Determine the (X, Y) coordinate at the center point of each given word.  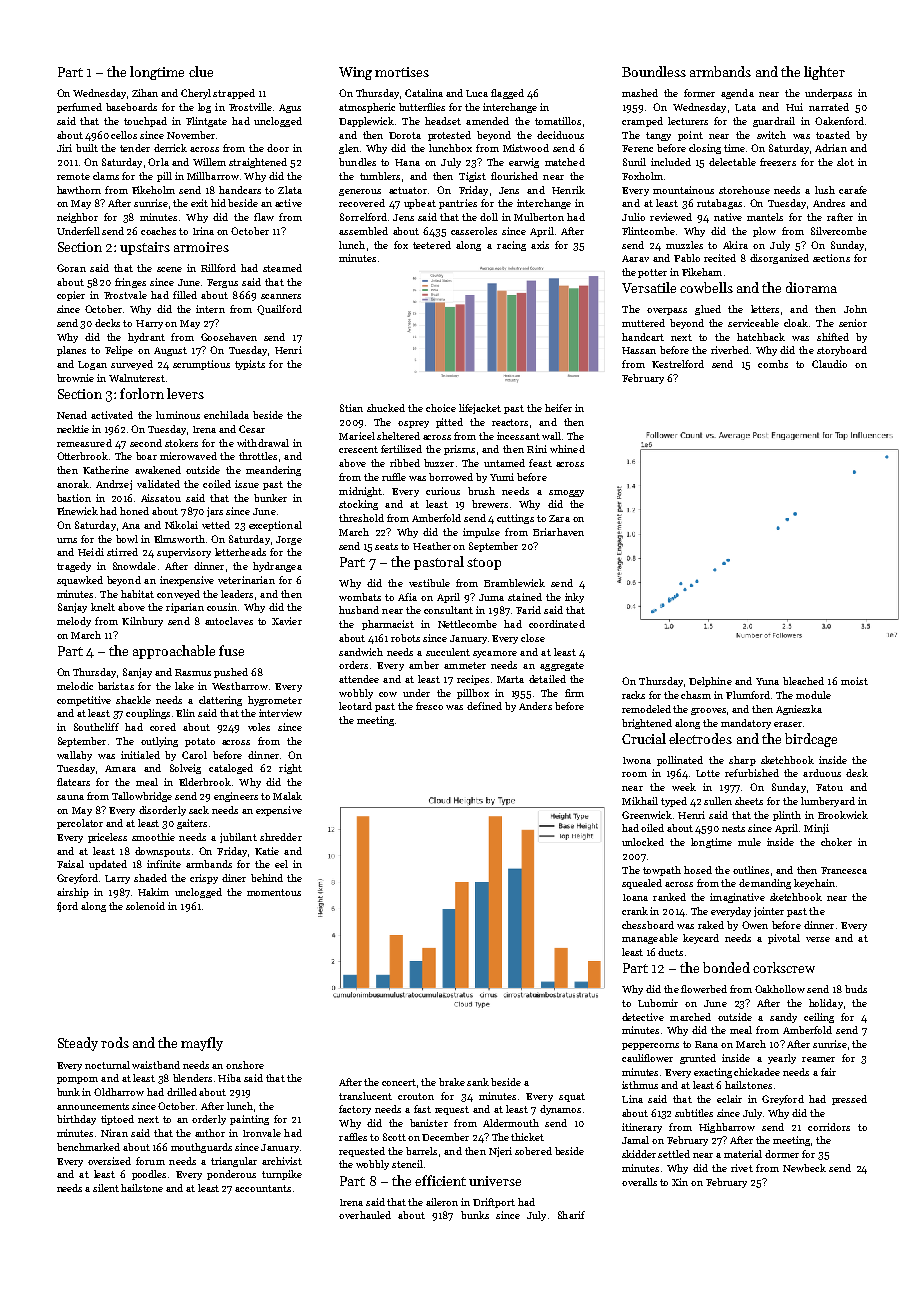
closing (705, 149)
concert (399, 1082)
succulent (448, 652)
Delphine (710, 682)
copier (71, 296)
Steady (78, 1044)
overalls (639, 1182)
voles (259, 727)
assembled (363, 231)
